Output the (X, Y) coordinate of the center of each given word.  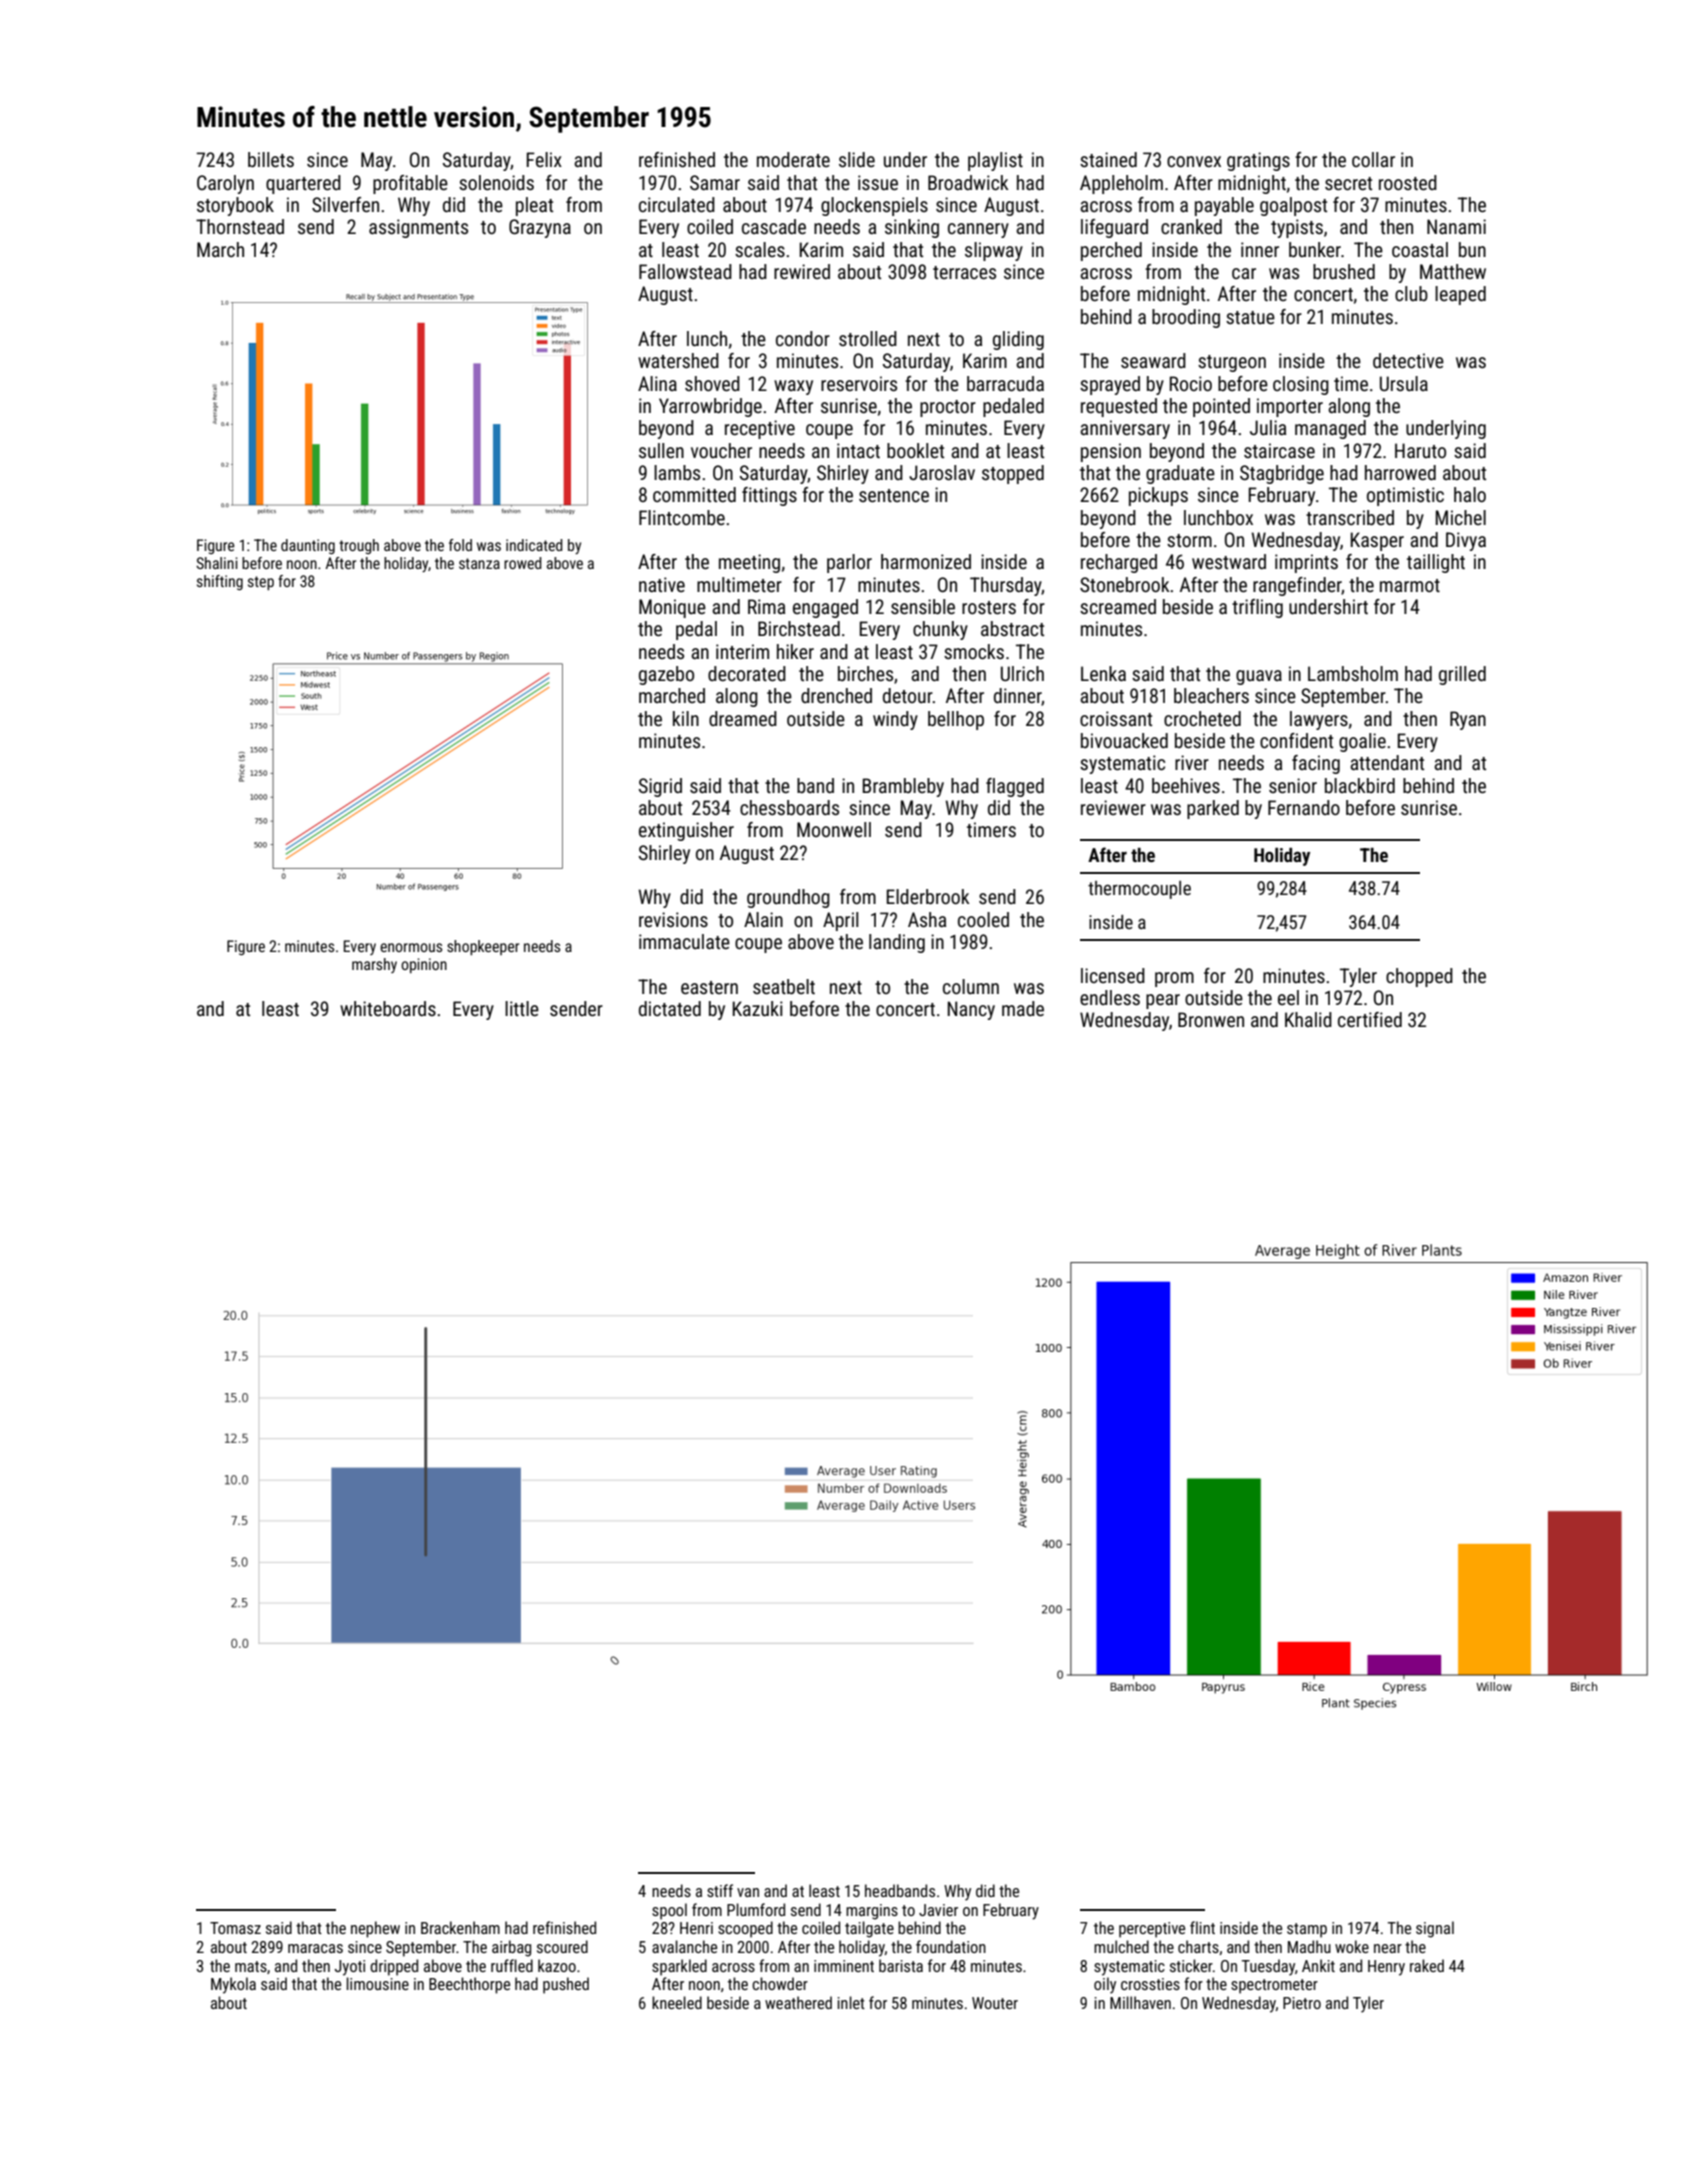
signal (1435, 1929)
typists (1297, 228)
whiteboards (388, 1008)
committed (694, 494)
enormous (411, 947)
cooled (983, 919)
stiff (720, 1890)
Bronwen (1211, 1019)
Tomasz (235, 1928)
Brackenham (460, 1927)
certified (1370, 1019)
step (261, 583)
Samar (715, 182)
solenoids (496, 182)
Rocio (1191, 383)
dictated (670, 1008)
